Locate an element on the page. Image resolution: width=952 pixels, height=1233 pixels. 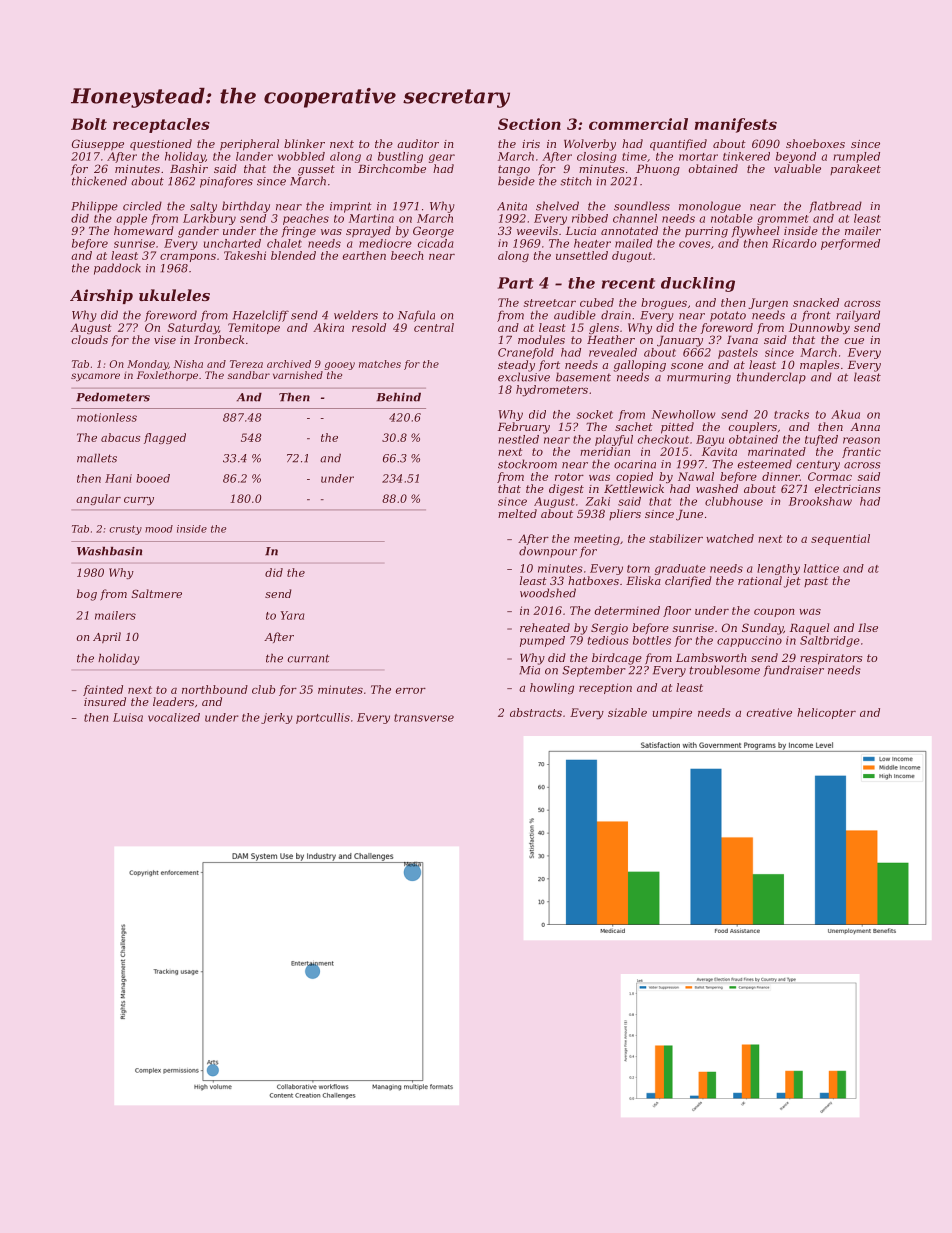
Temitope is located at coordinates (254, 328).
